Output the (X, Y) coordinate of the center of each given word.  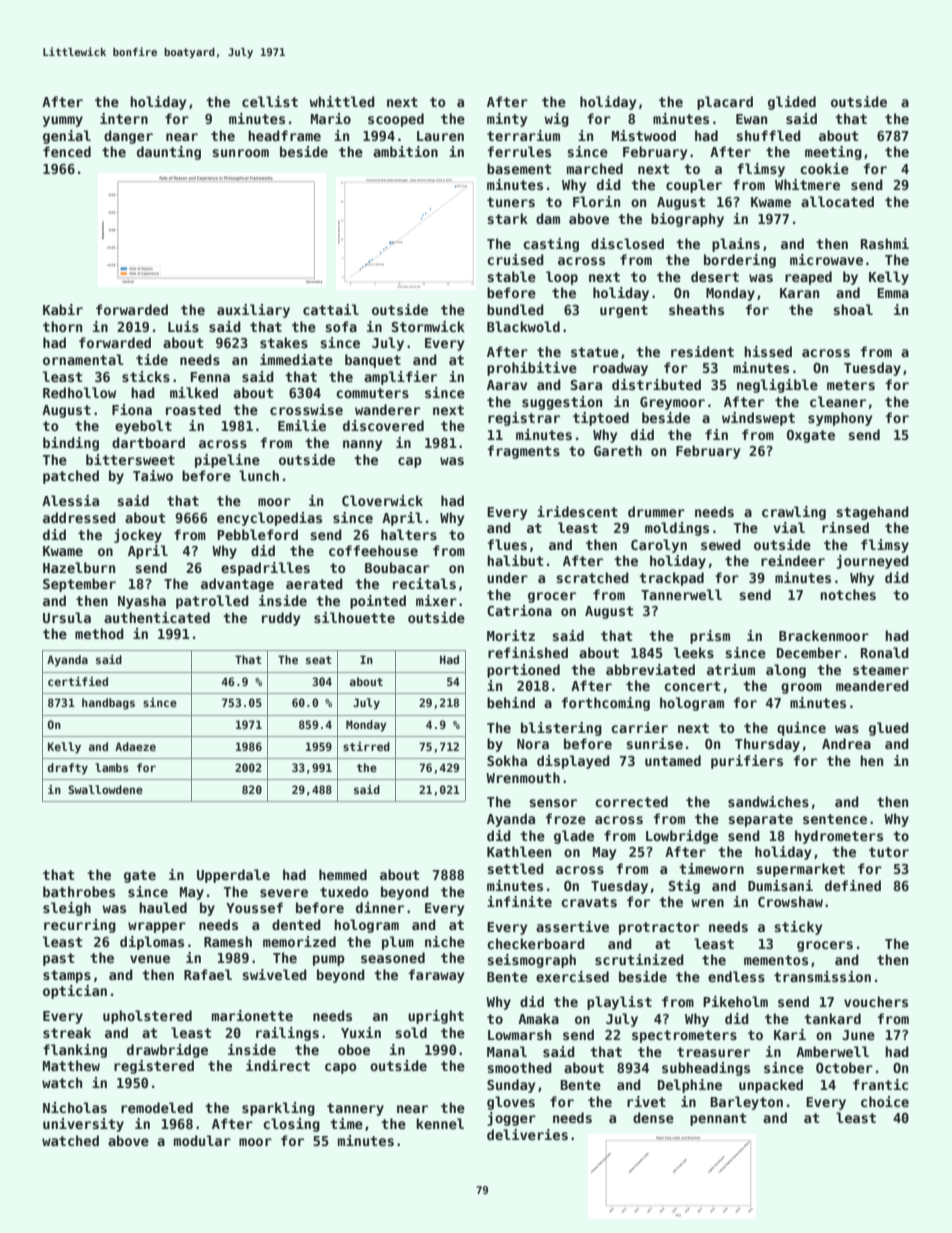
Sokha (507, 760)
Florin (596, 201)
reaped (808, 278)
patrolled (212, 602)
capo (341, 1068)
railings (287, 1034)
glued (889, 729)
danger (128, 137)
